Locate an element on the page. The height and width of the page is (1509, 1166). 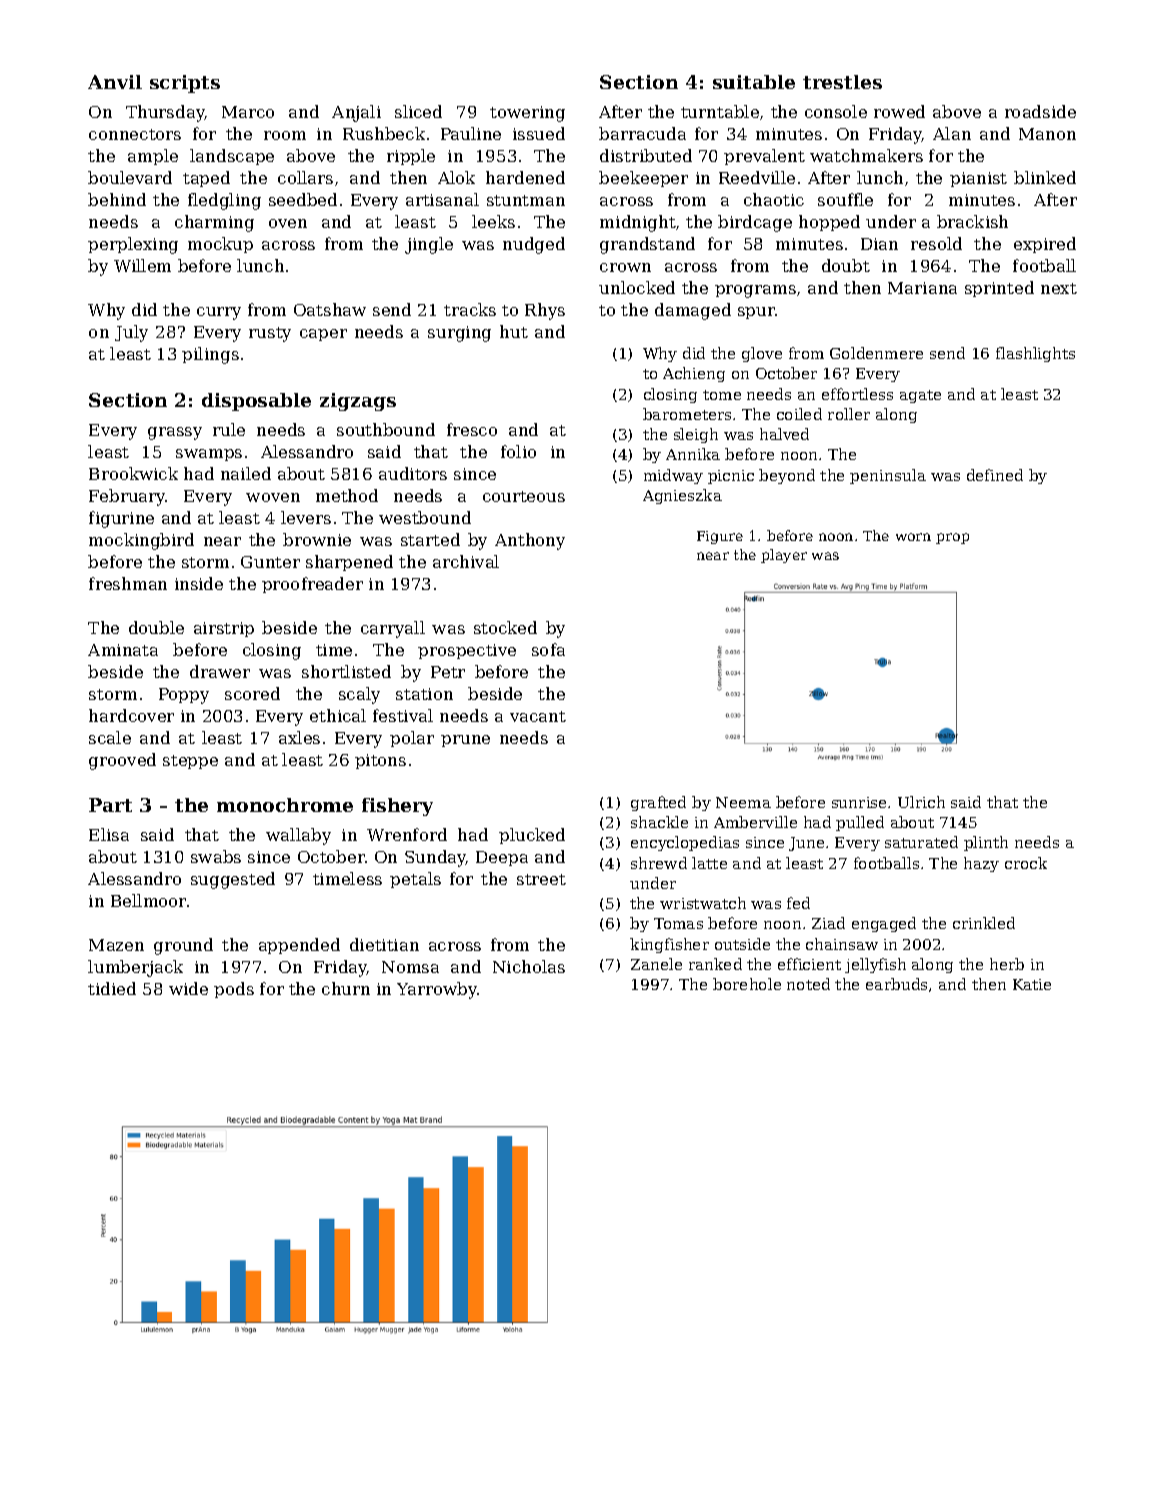
Anthony is located at coordinates (530, 541).
